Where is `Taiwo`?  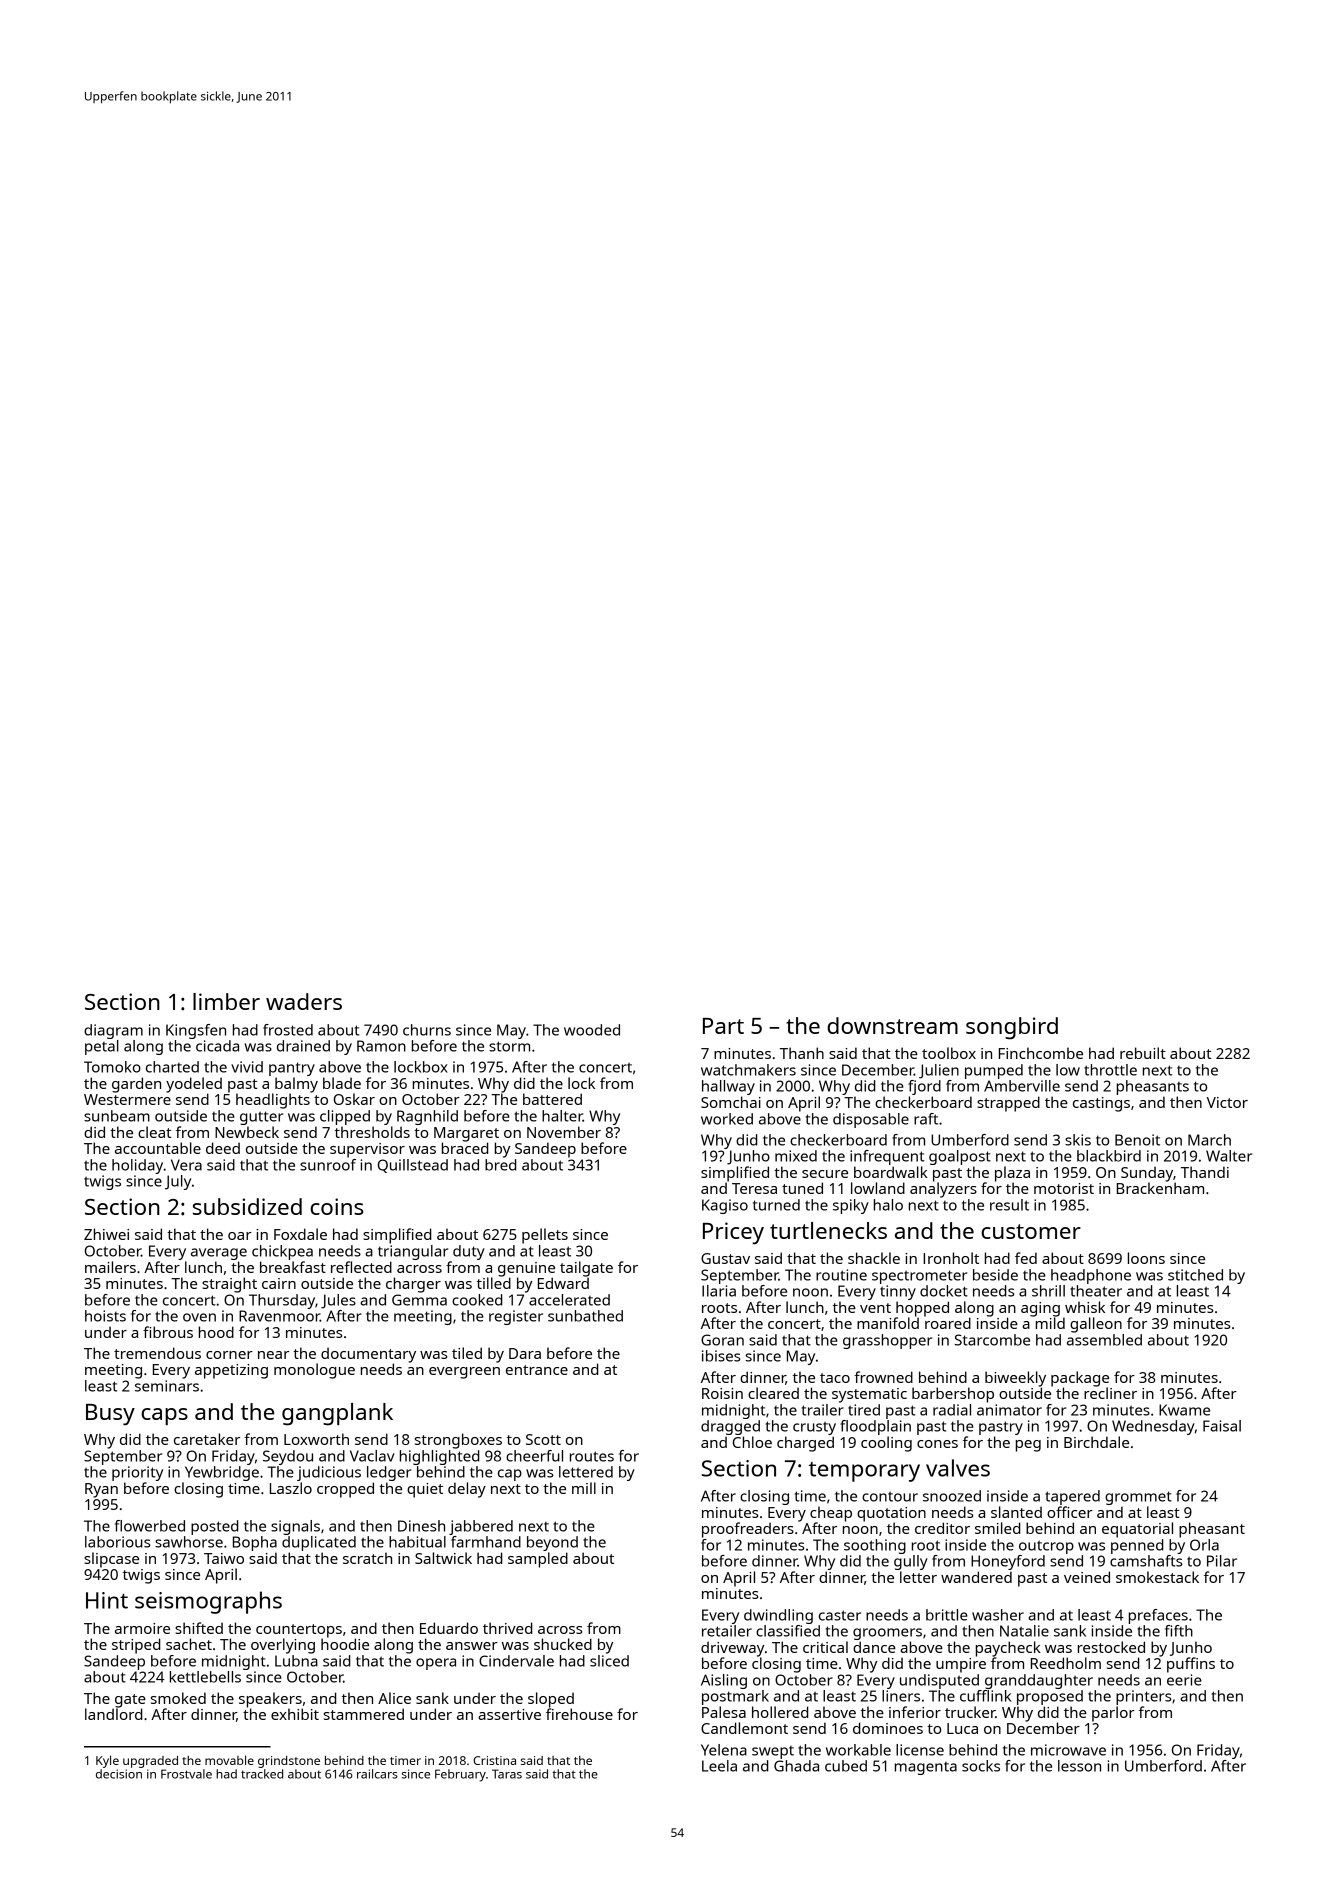 Taiwo is located at coordinates (224, 1558).
